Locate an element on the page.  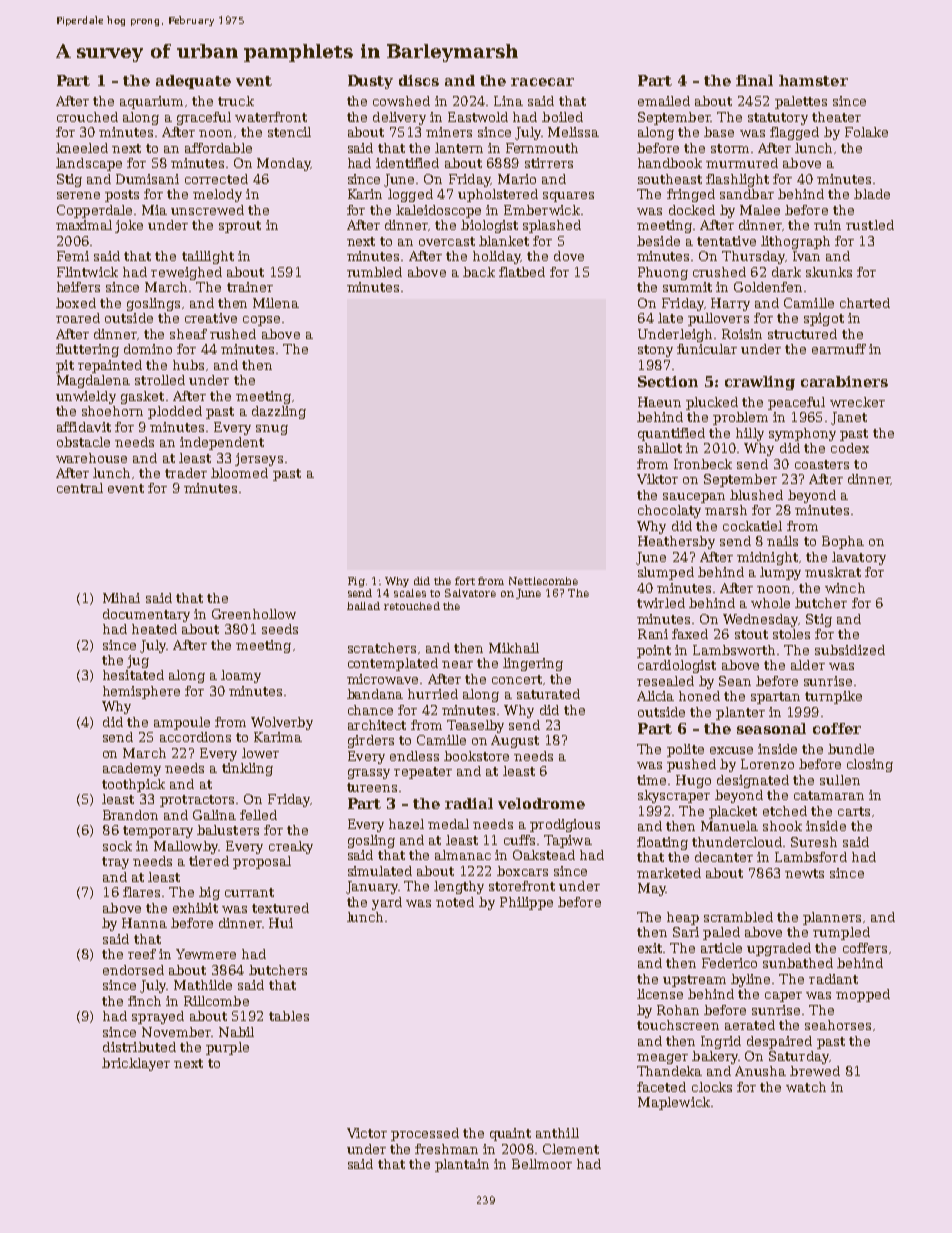
Karin is located at coordinates (365, 194).
